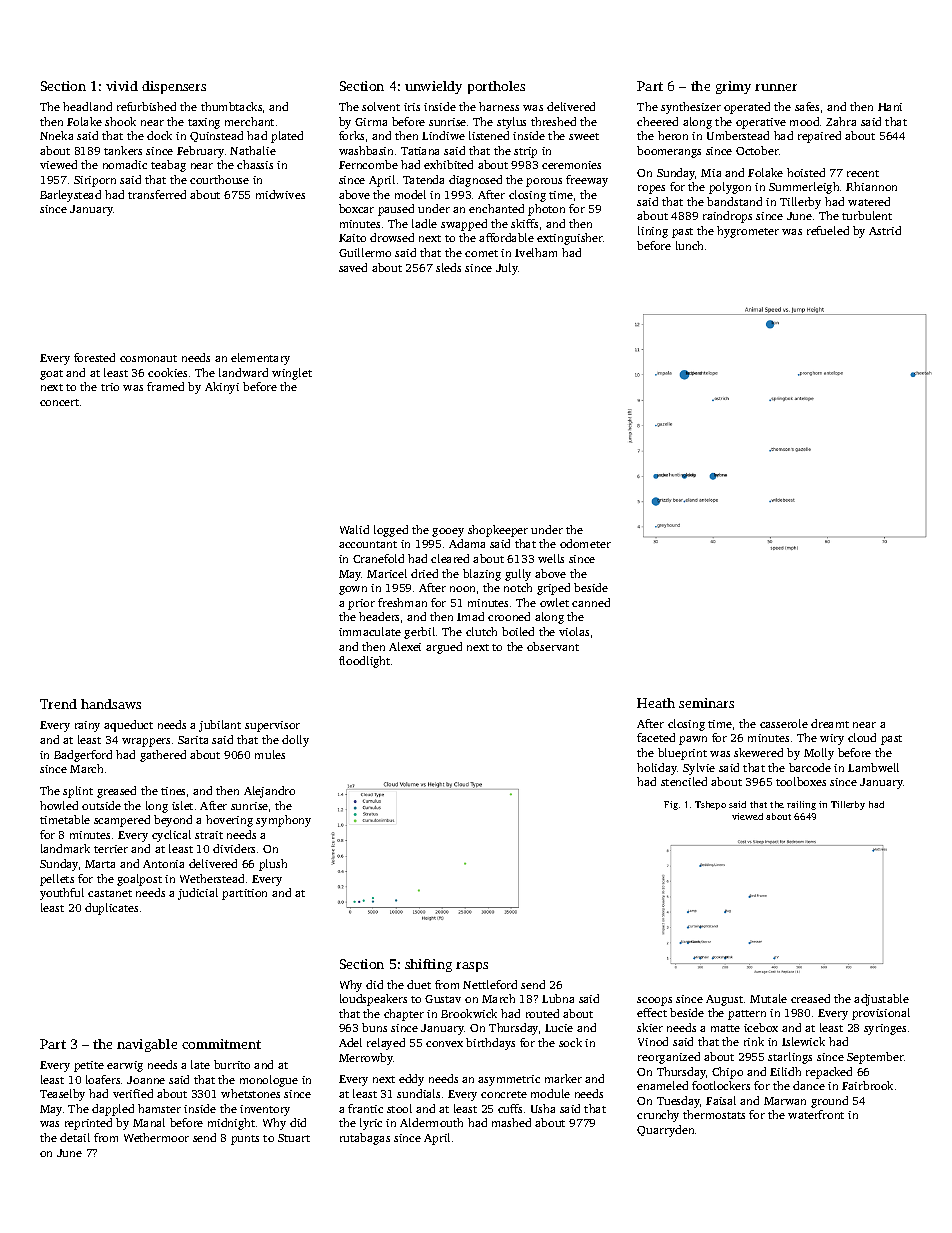  Describe the element at coordinates (585, 543) in the screenshot. I see `odometer` at that location.
